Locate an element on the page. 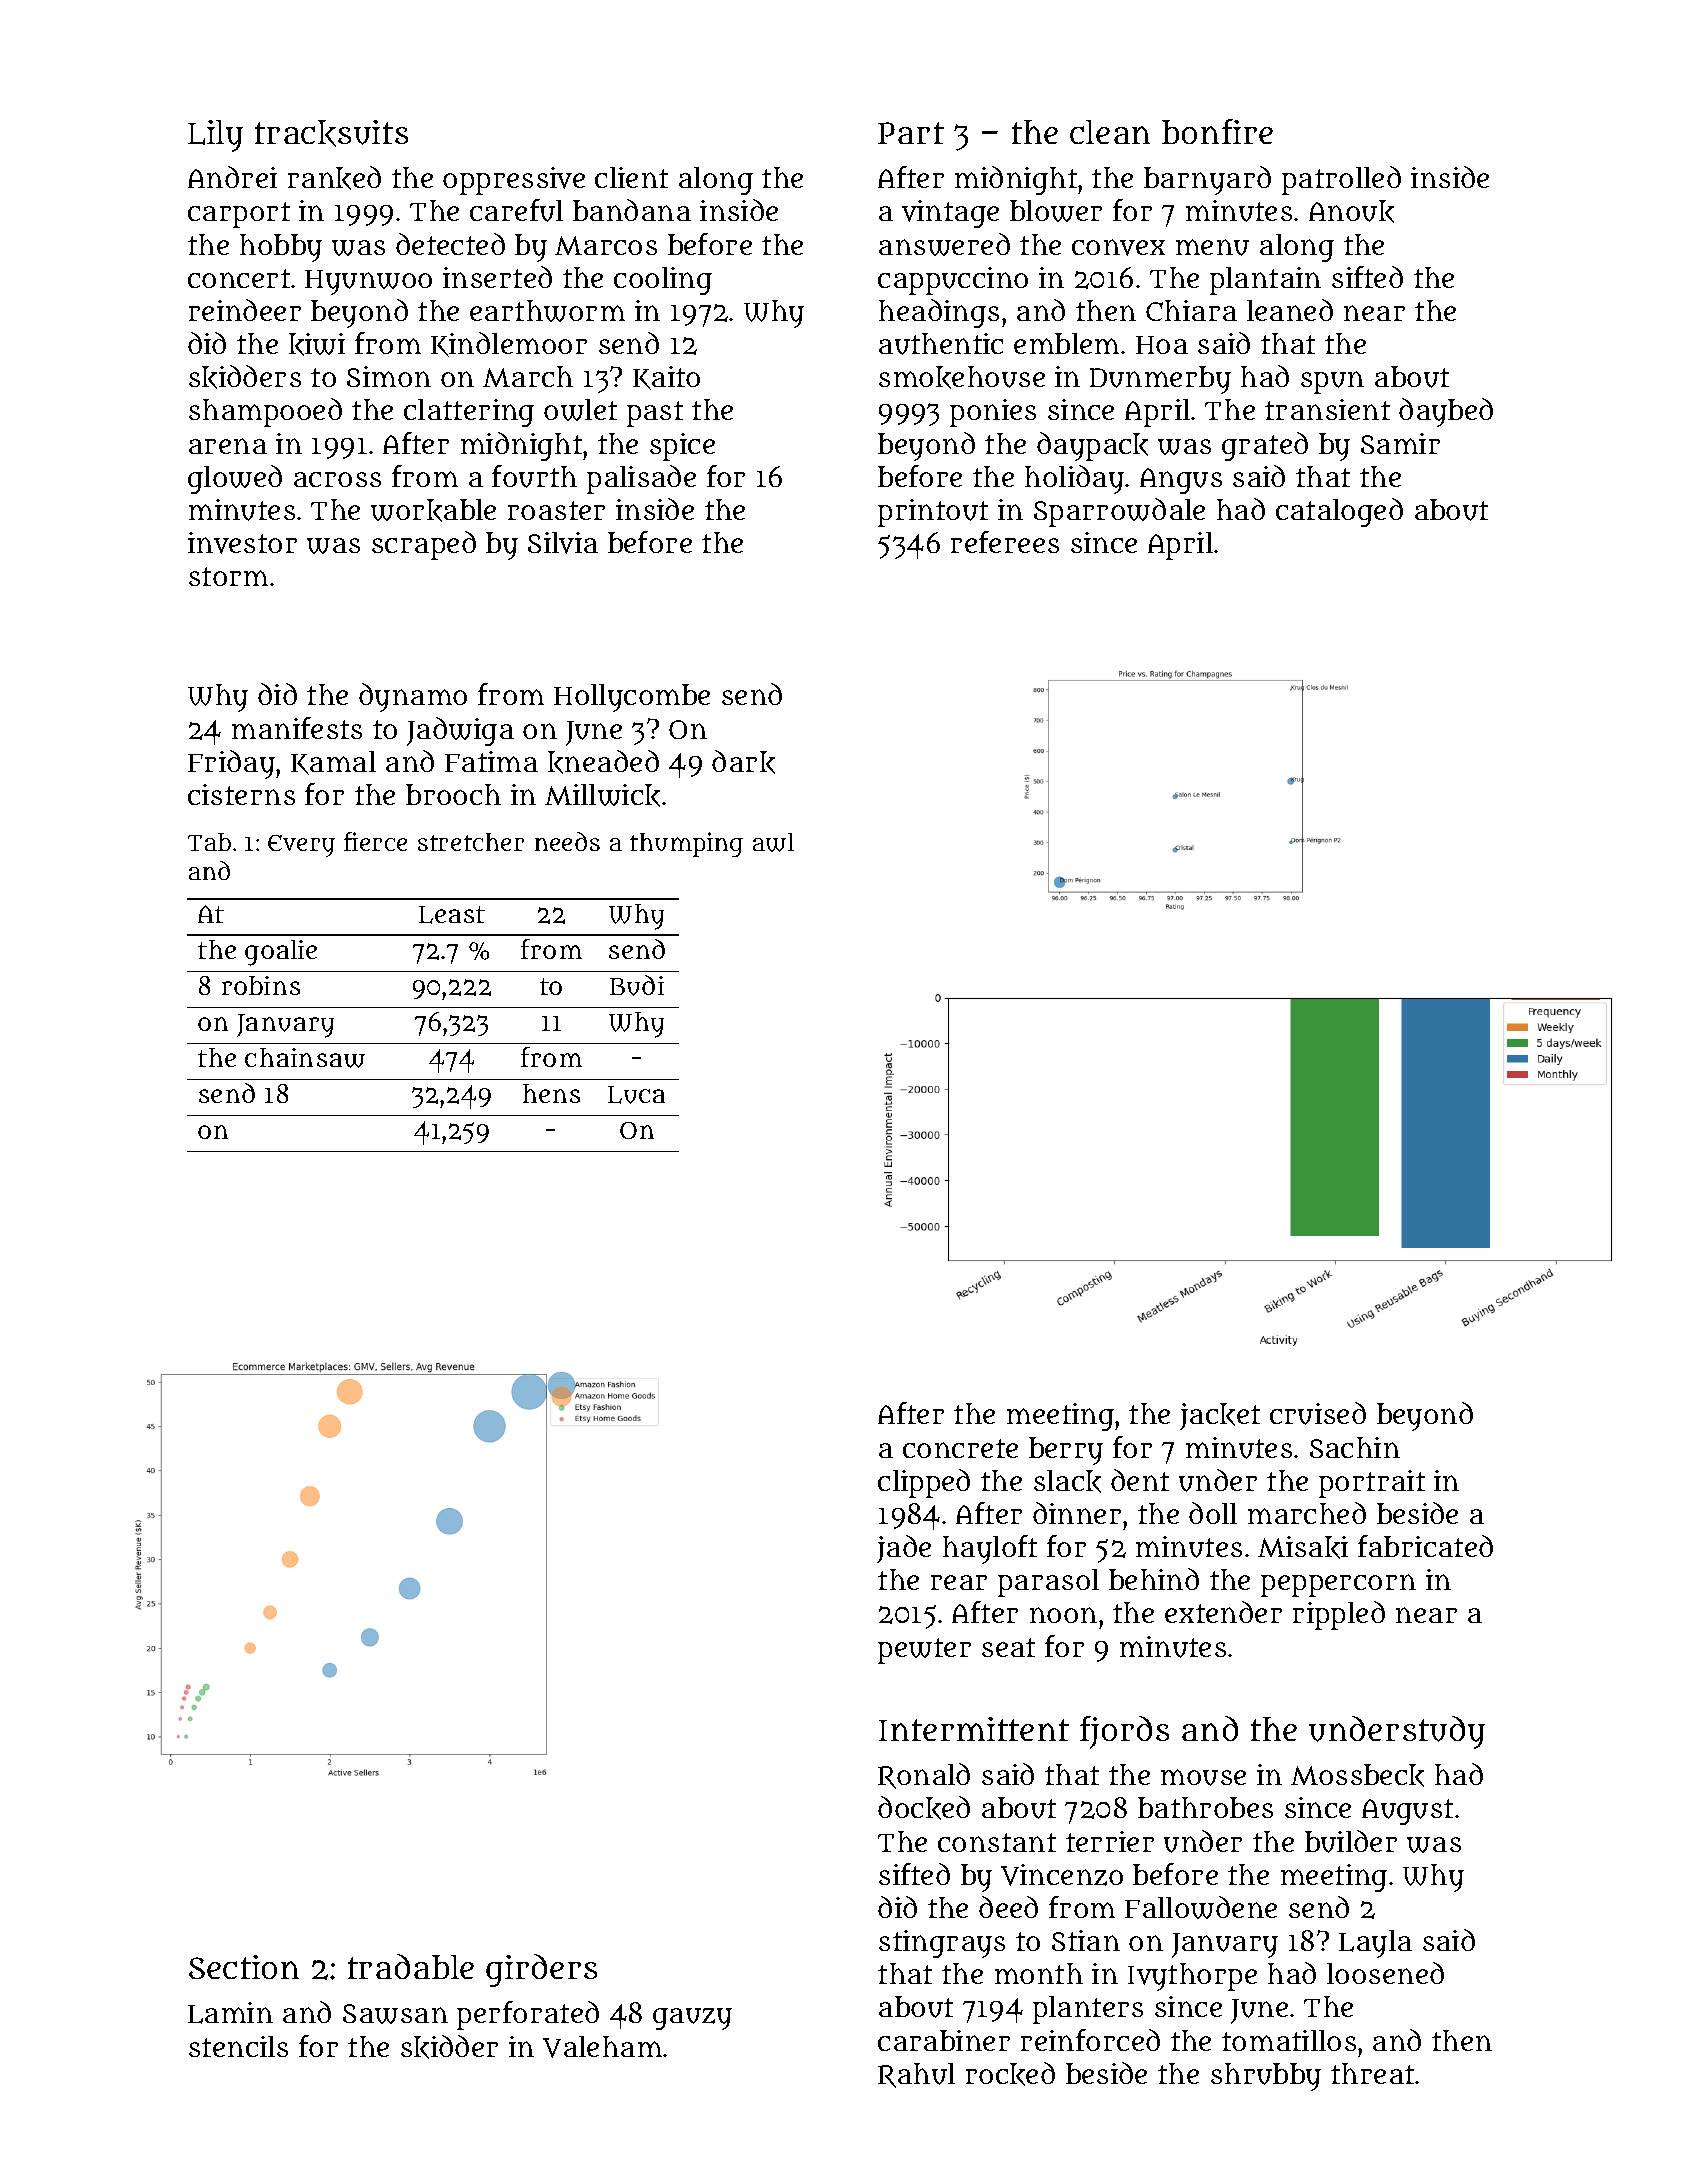 This image has width=1683, height=2178. concrete is located at coordinates (960, 1448).
